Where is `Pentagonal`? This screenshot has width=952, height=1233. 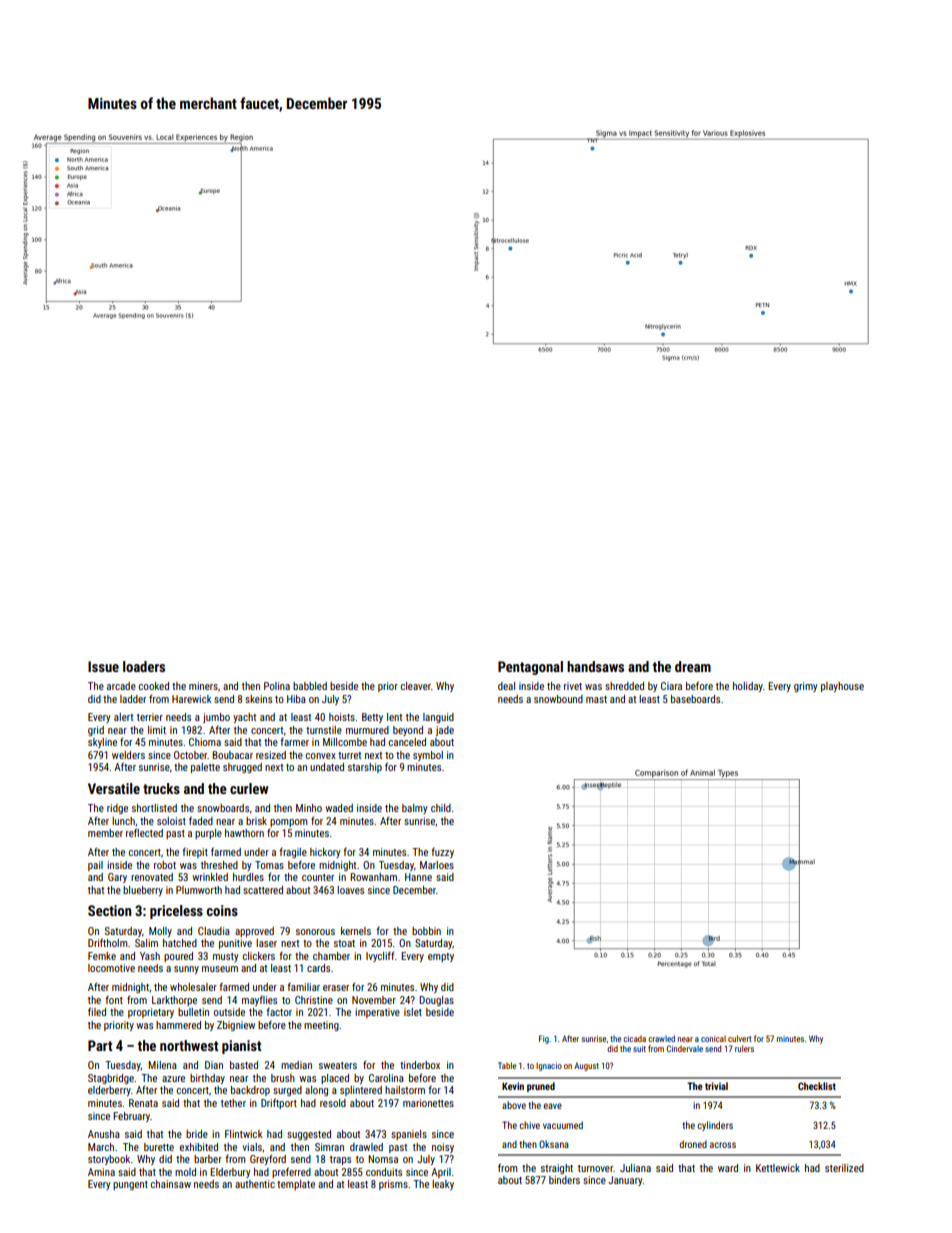 Pentagonal is located at coordinates (530, 668).
